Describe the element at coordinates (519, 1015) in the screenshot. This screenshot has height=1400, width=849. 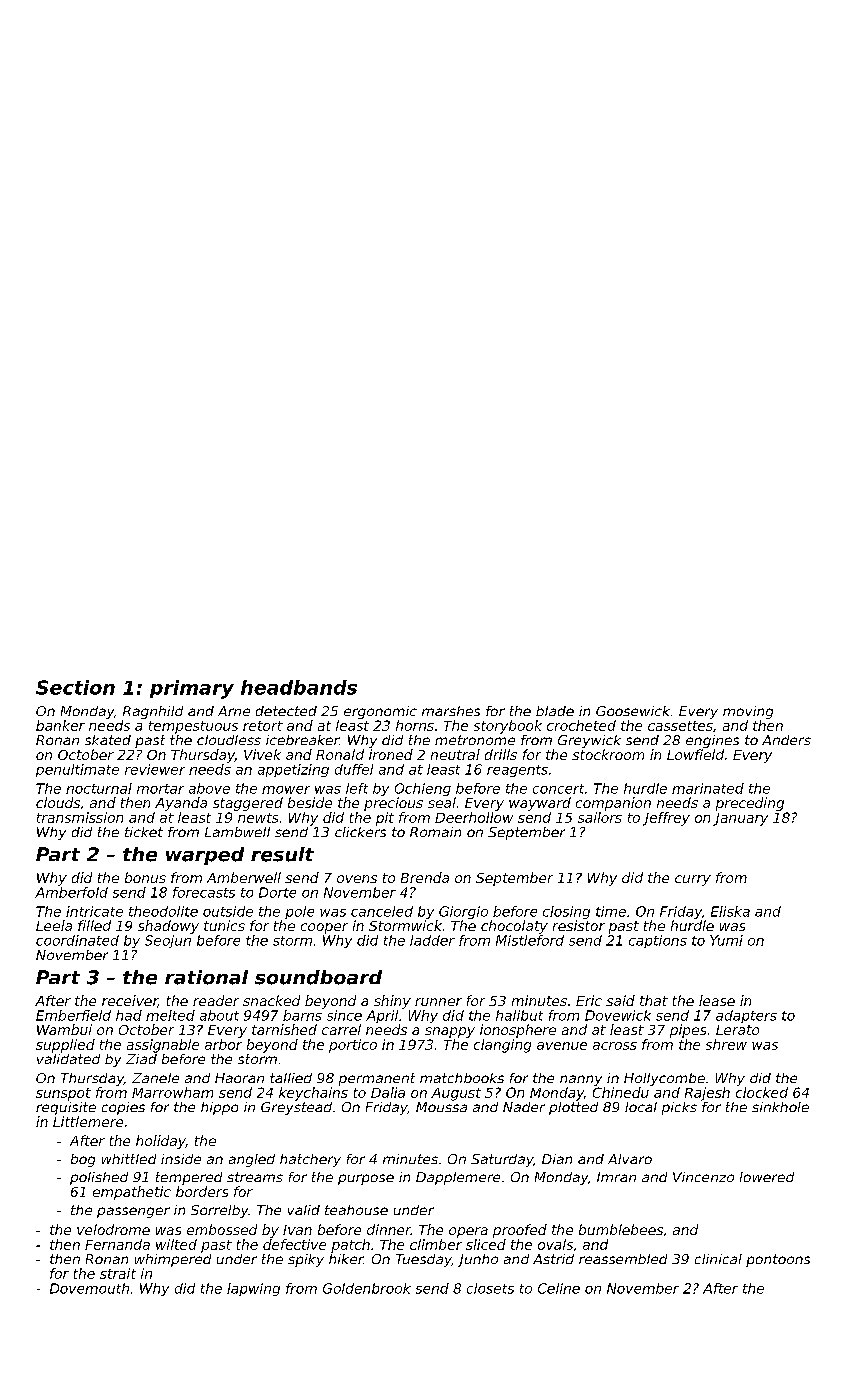
I see `halibut` at that location.
